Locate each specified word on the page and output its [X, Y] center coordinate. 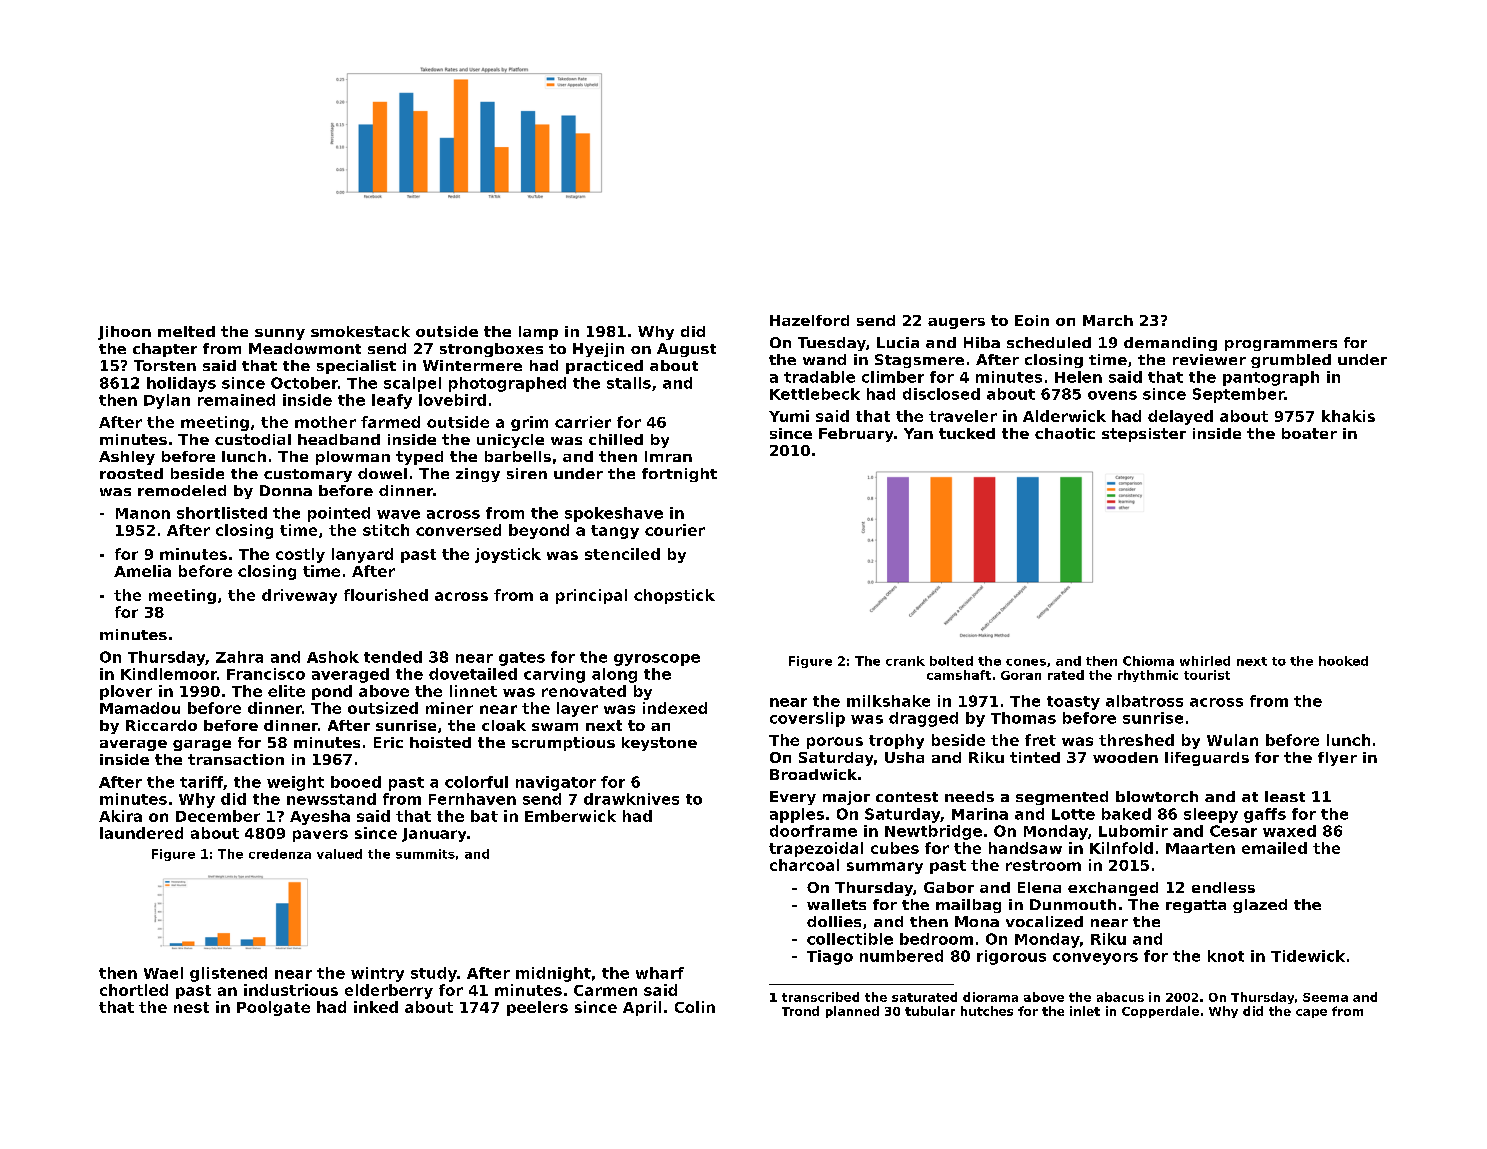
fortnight [679, 475]
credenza [280, 854]
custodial [253, 439]
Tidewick [1308, 956]
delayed [1180, 417]
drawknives [631, 799]
